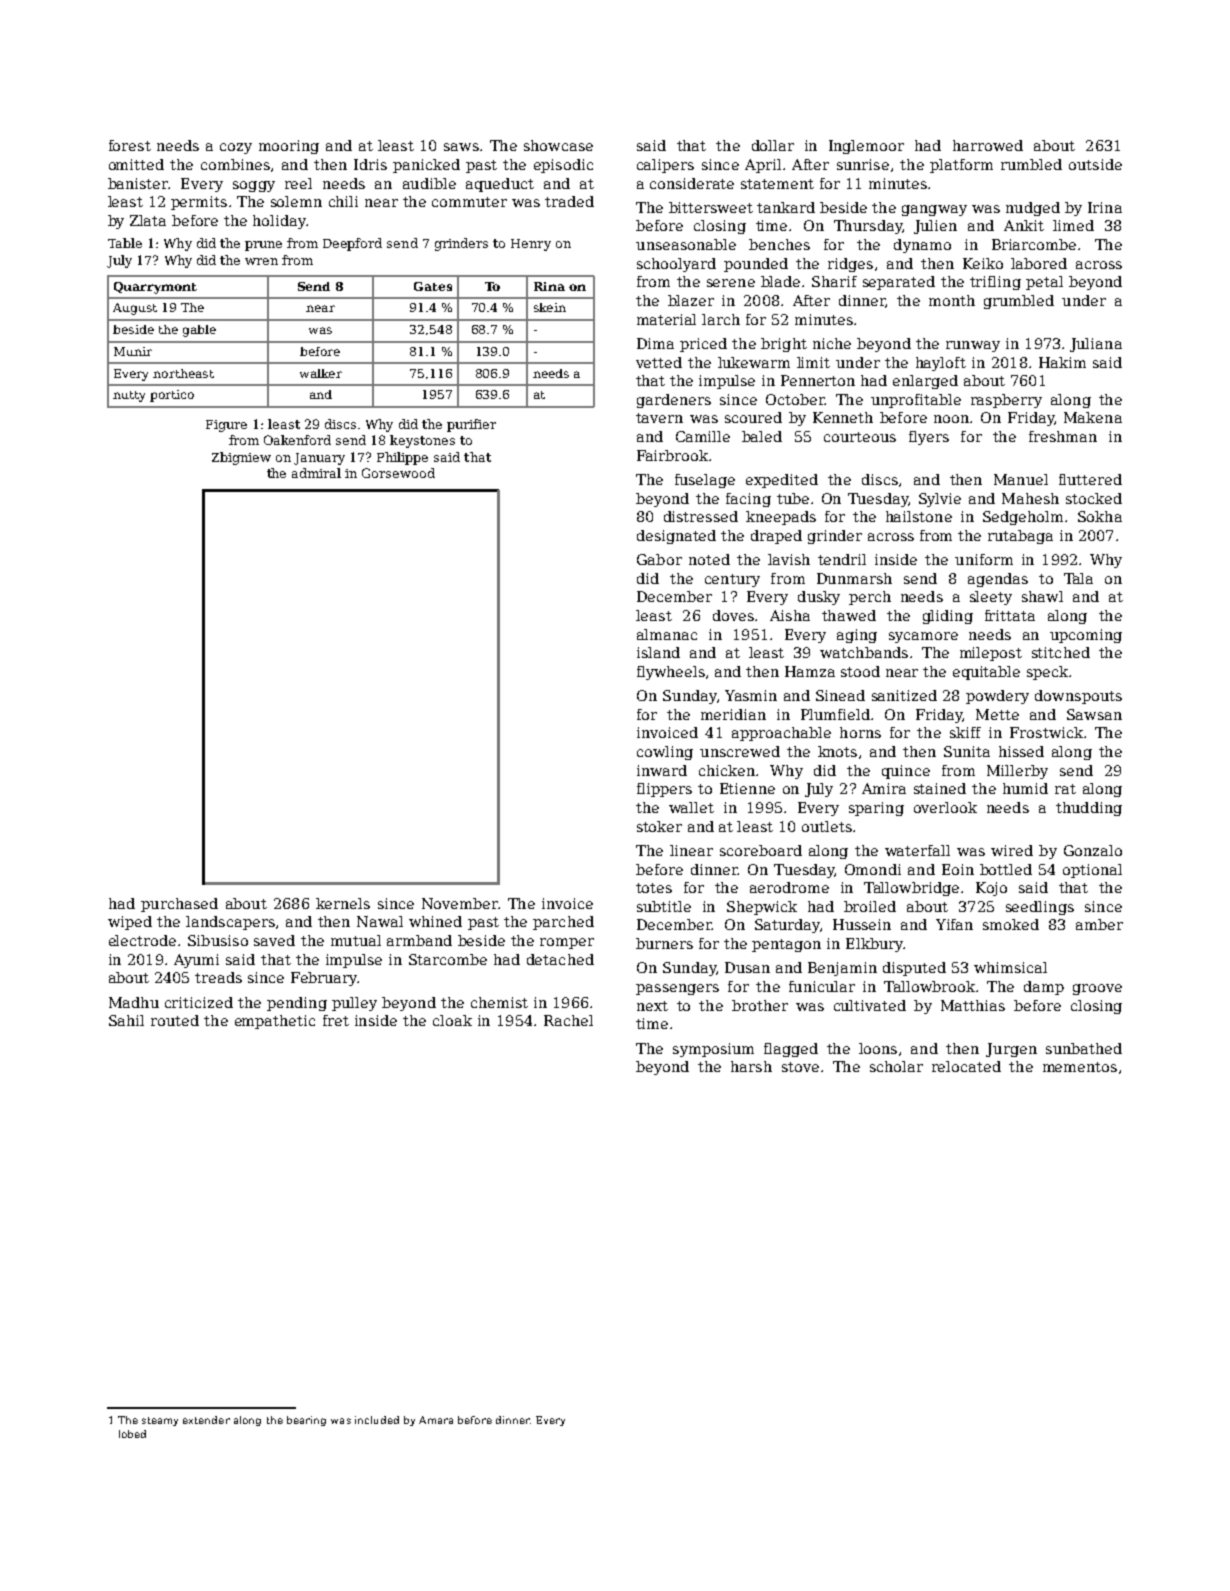  I want to click on showcase, so click(558, 145).
